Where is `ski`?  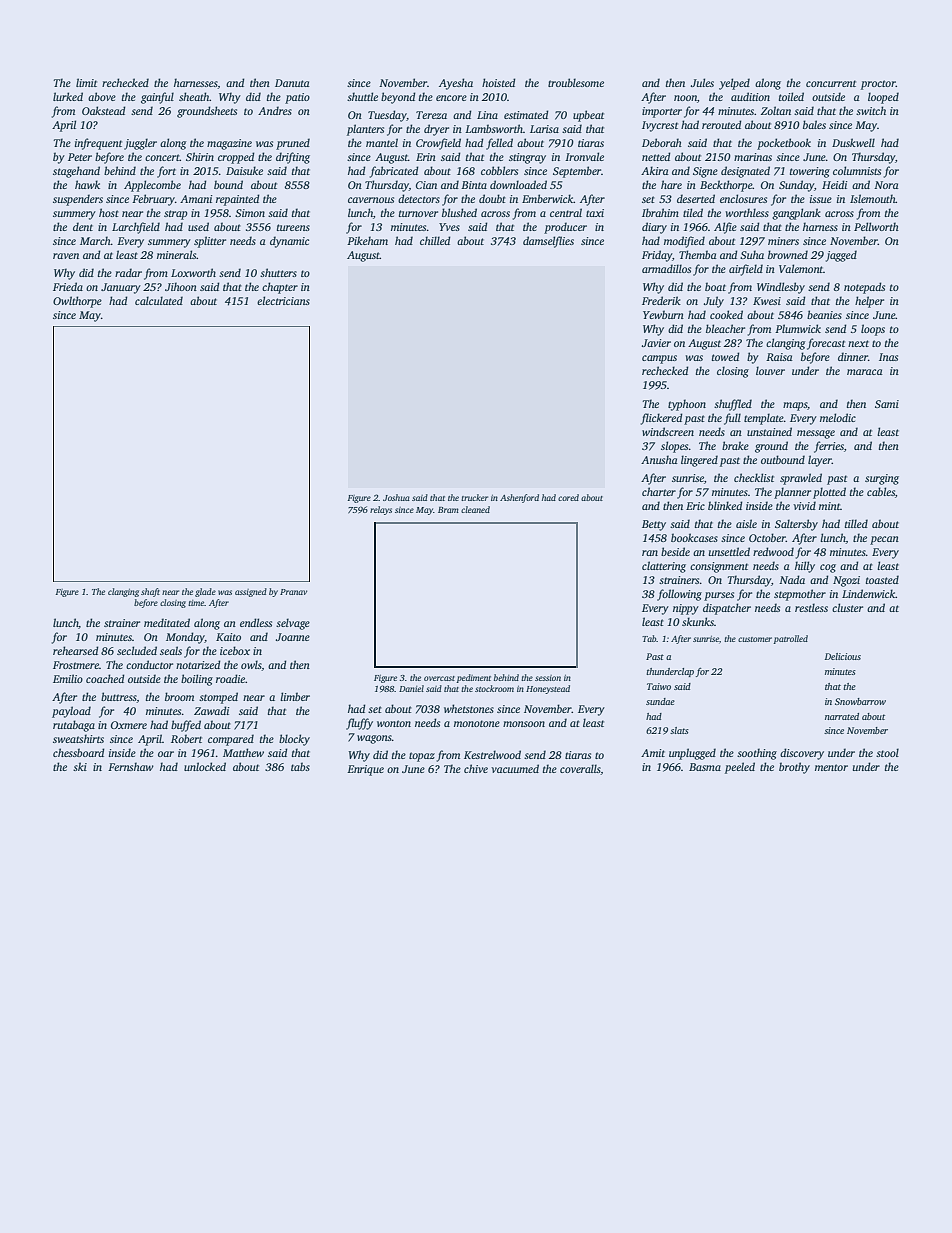
ski is located at coordinates (80, 766).
